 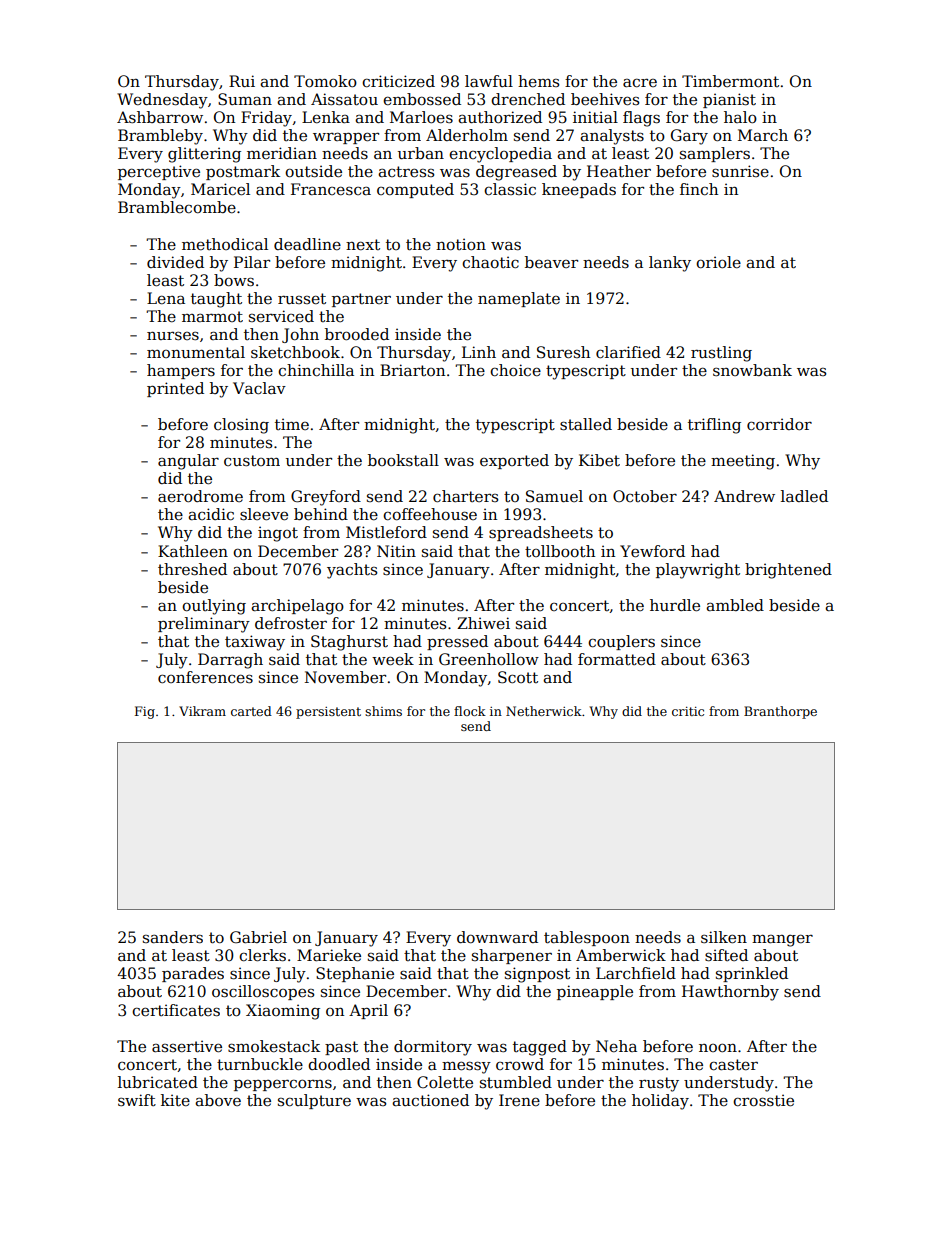 I want to click on Marieke, so click(x=329, y=955).
